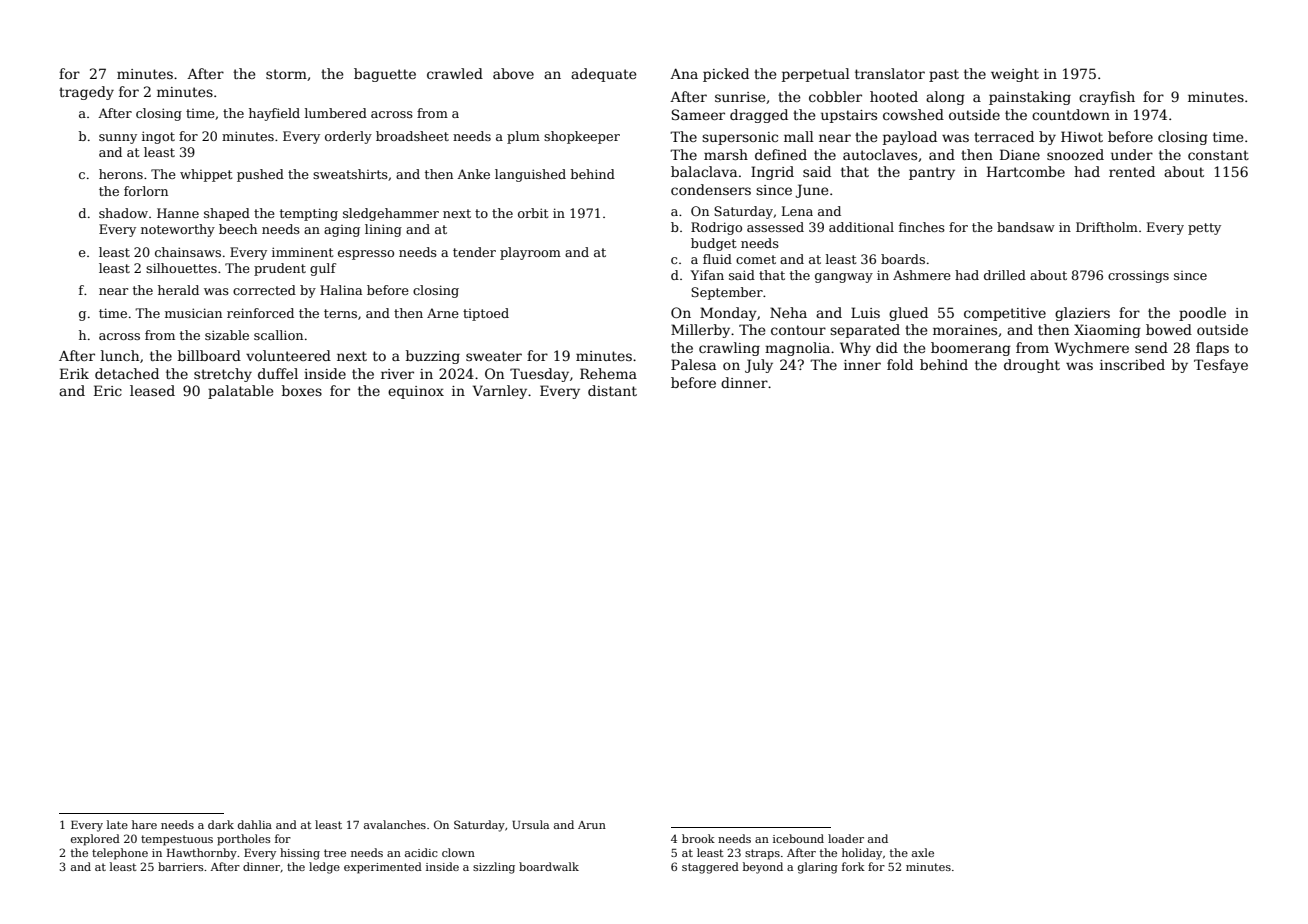  Describe the element at coordinates (1202, 314) in the screenshot. I see `poodle` at that location.
